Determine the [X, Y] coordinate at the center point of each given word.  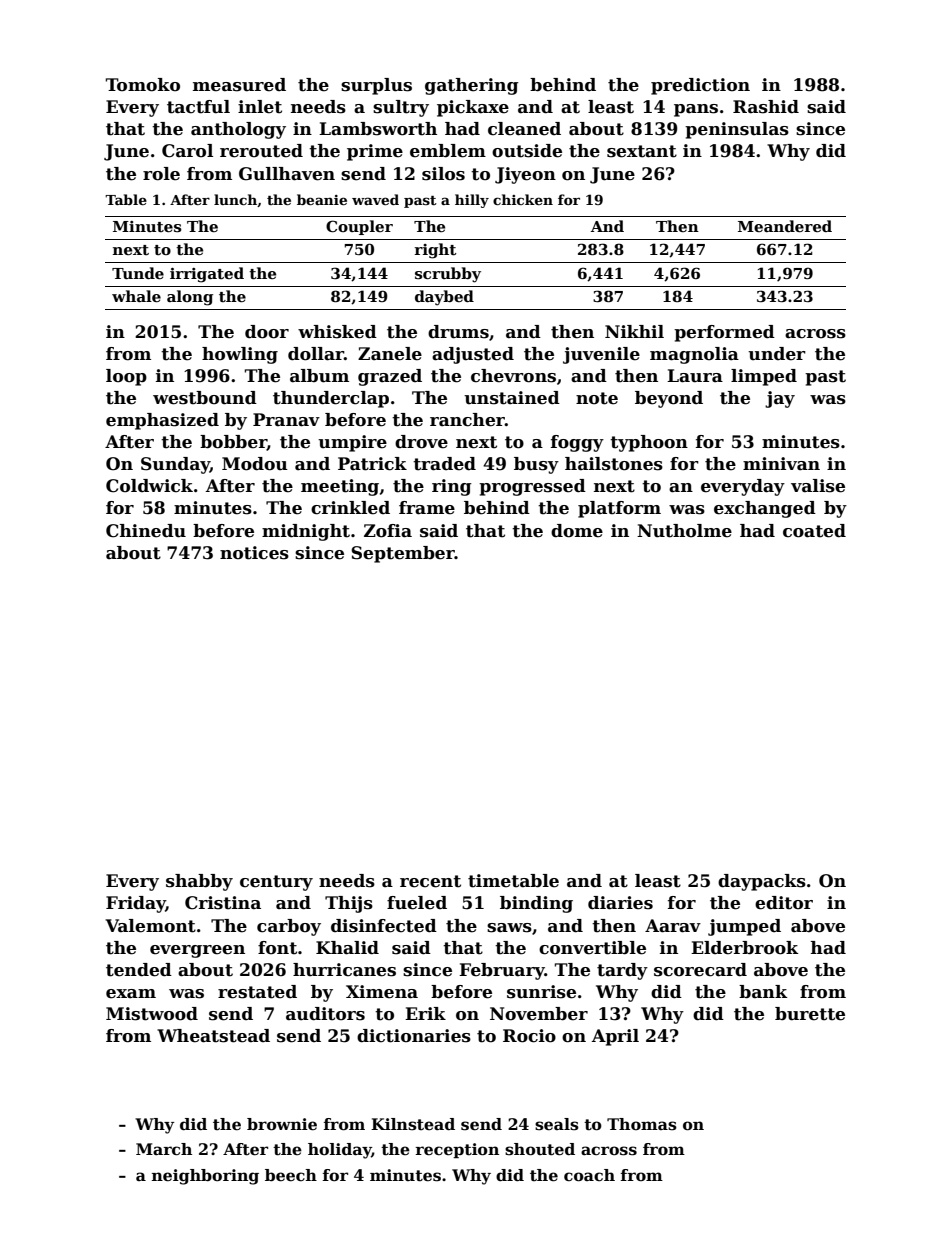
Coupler [359, 227]
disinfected [384, 926]
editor [784, 903]
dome [577, 531]
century [276, 883]
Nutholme [684, 531]
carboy [289, 927]
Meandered [785, 226]
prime [375, 152]
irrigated [207, 275]
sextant [642, 151]
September [403, 554]
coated [814, 531]
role [161, 174]
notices [254, 553]
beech [291, 1175]
